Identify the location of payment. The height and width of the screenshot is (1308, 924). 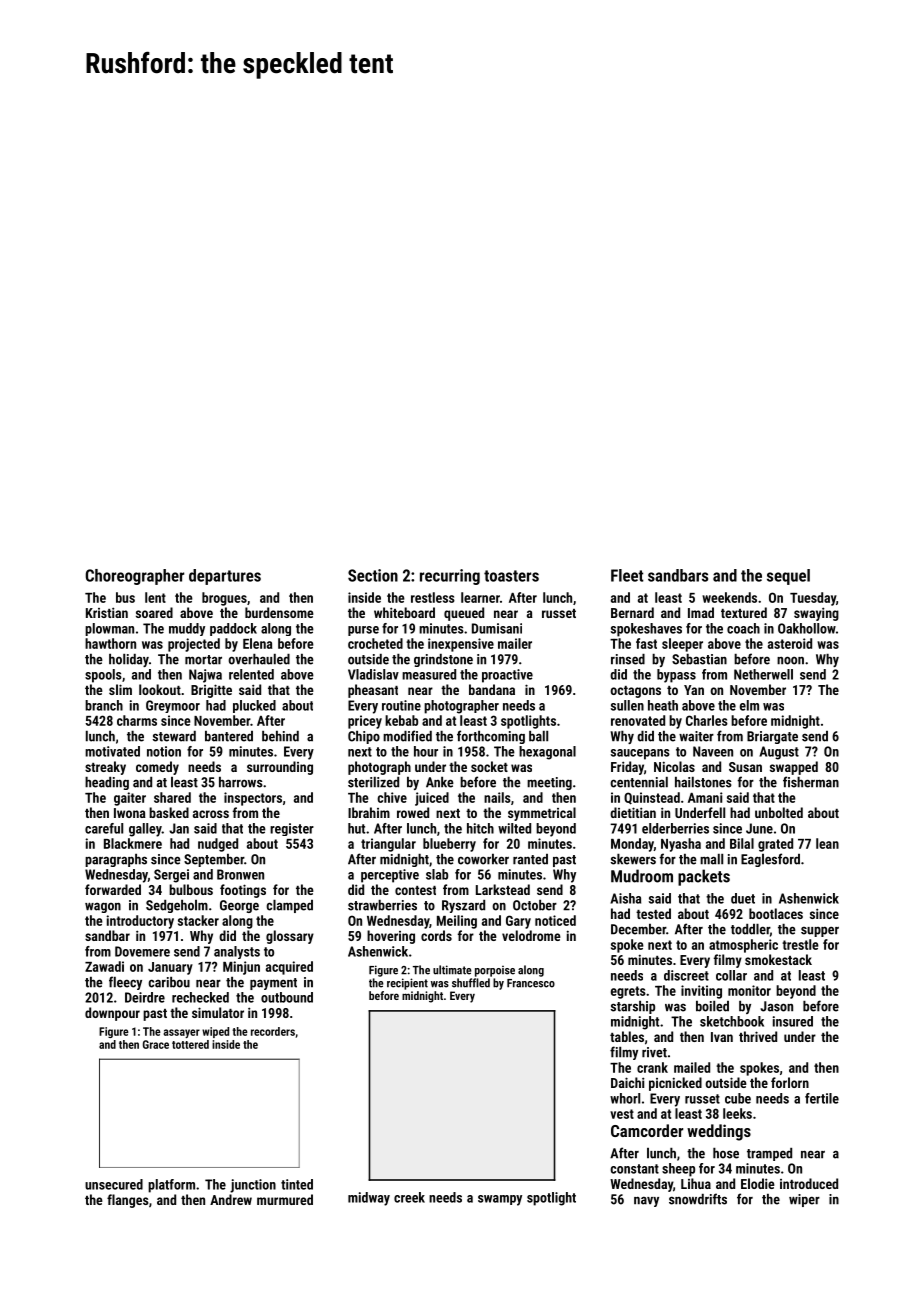
(273, 984).
